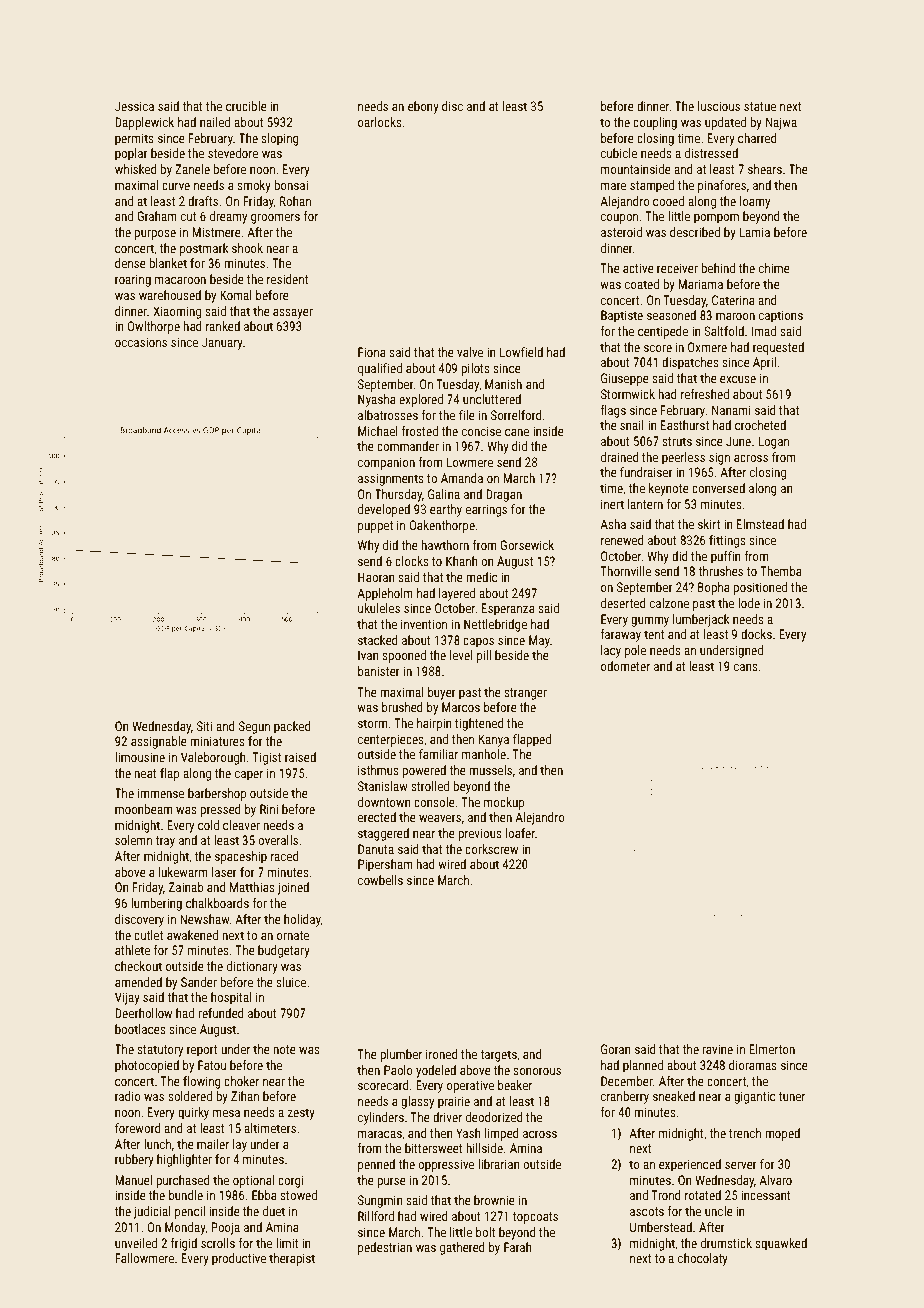 The width and height of the image is (924, 1308). What do you see at coordinates (695, 232) in the image?
I see `described` at bounding box center [695, 232].
